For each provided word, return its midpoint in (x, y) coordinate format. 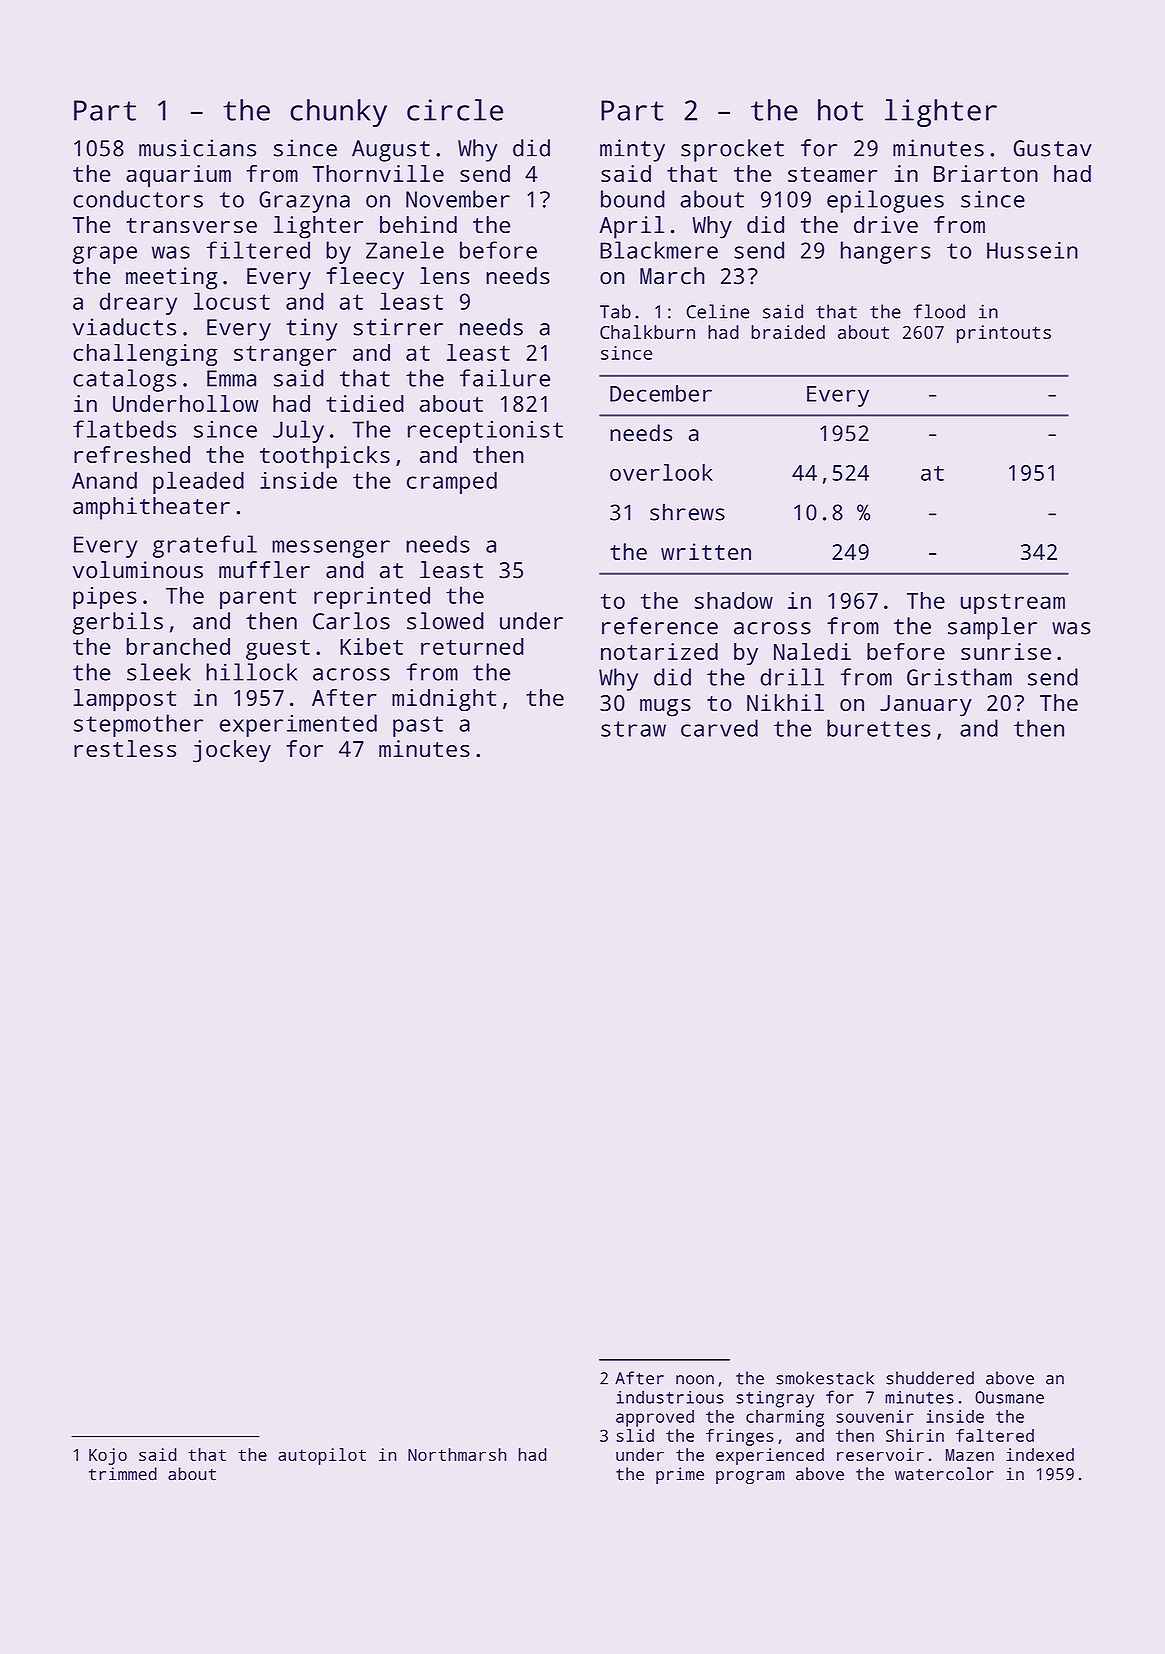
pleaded (198, 482)
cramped (452, 482)
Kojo (108, 1456)
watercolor (944, 1474)
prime (680, 1475)
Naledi (812, 651)
